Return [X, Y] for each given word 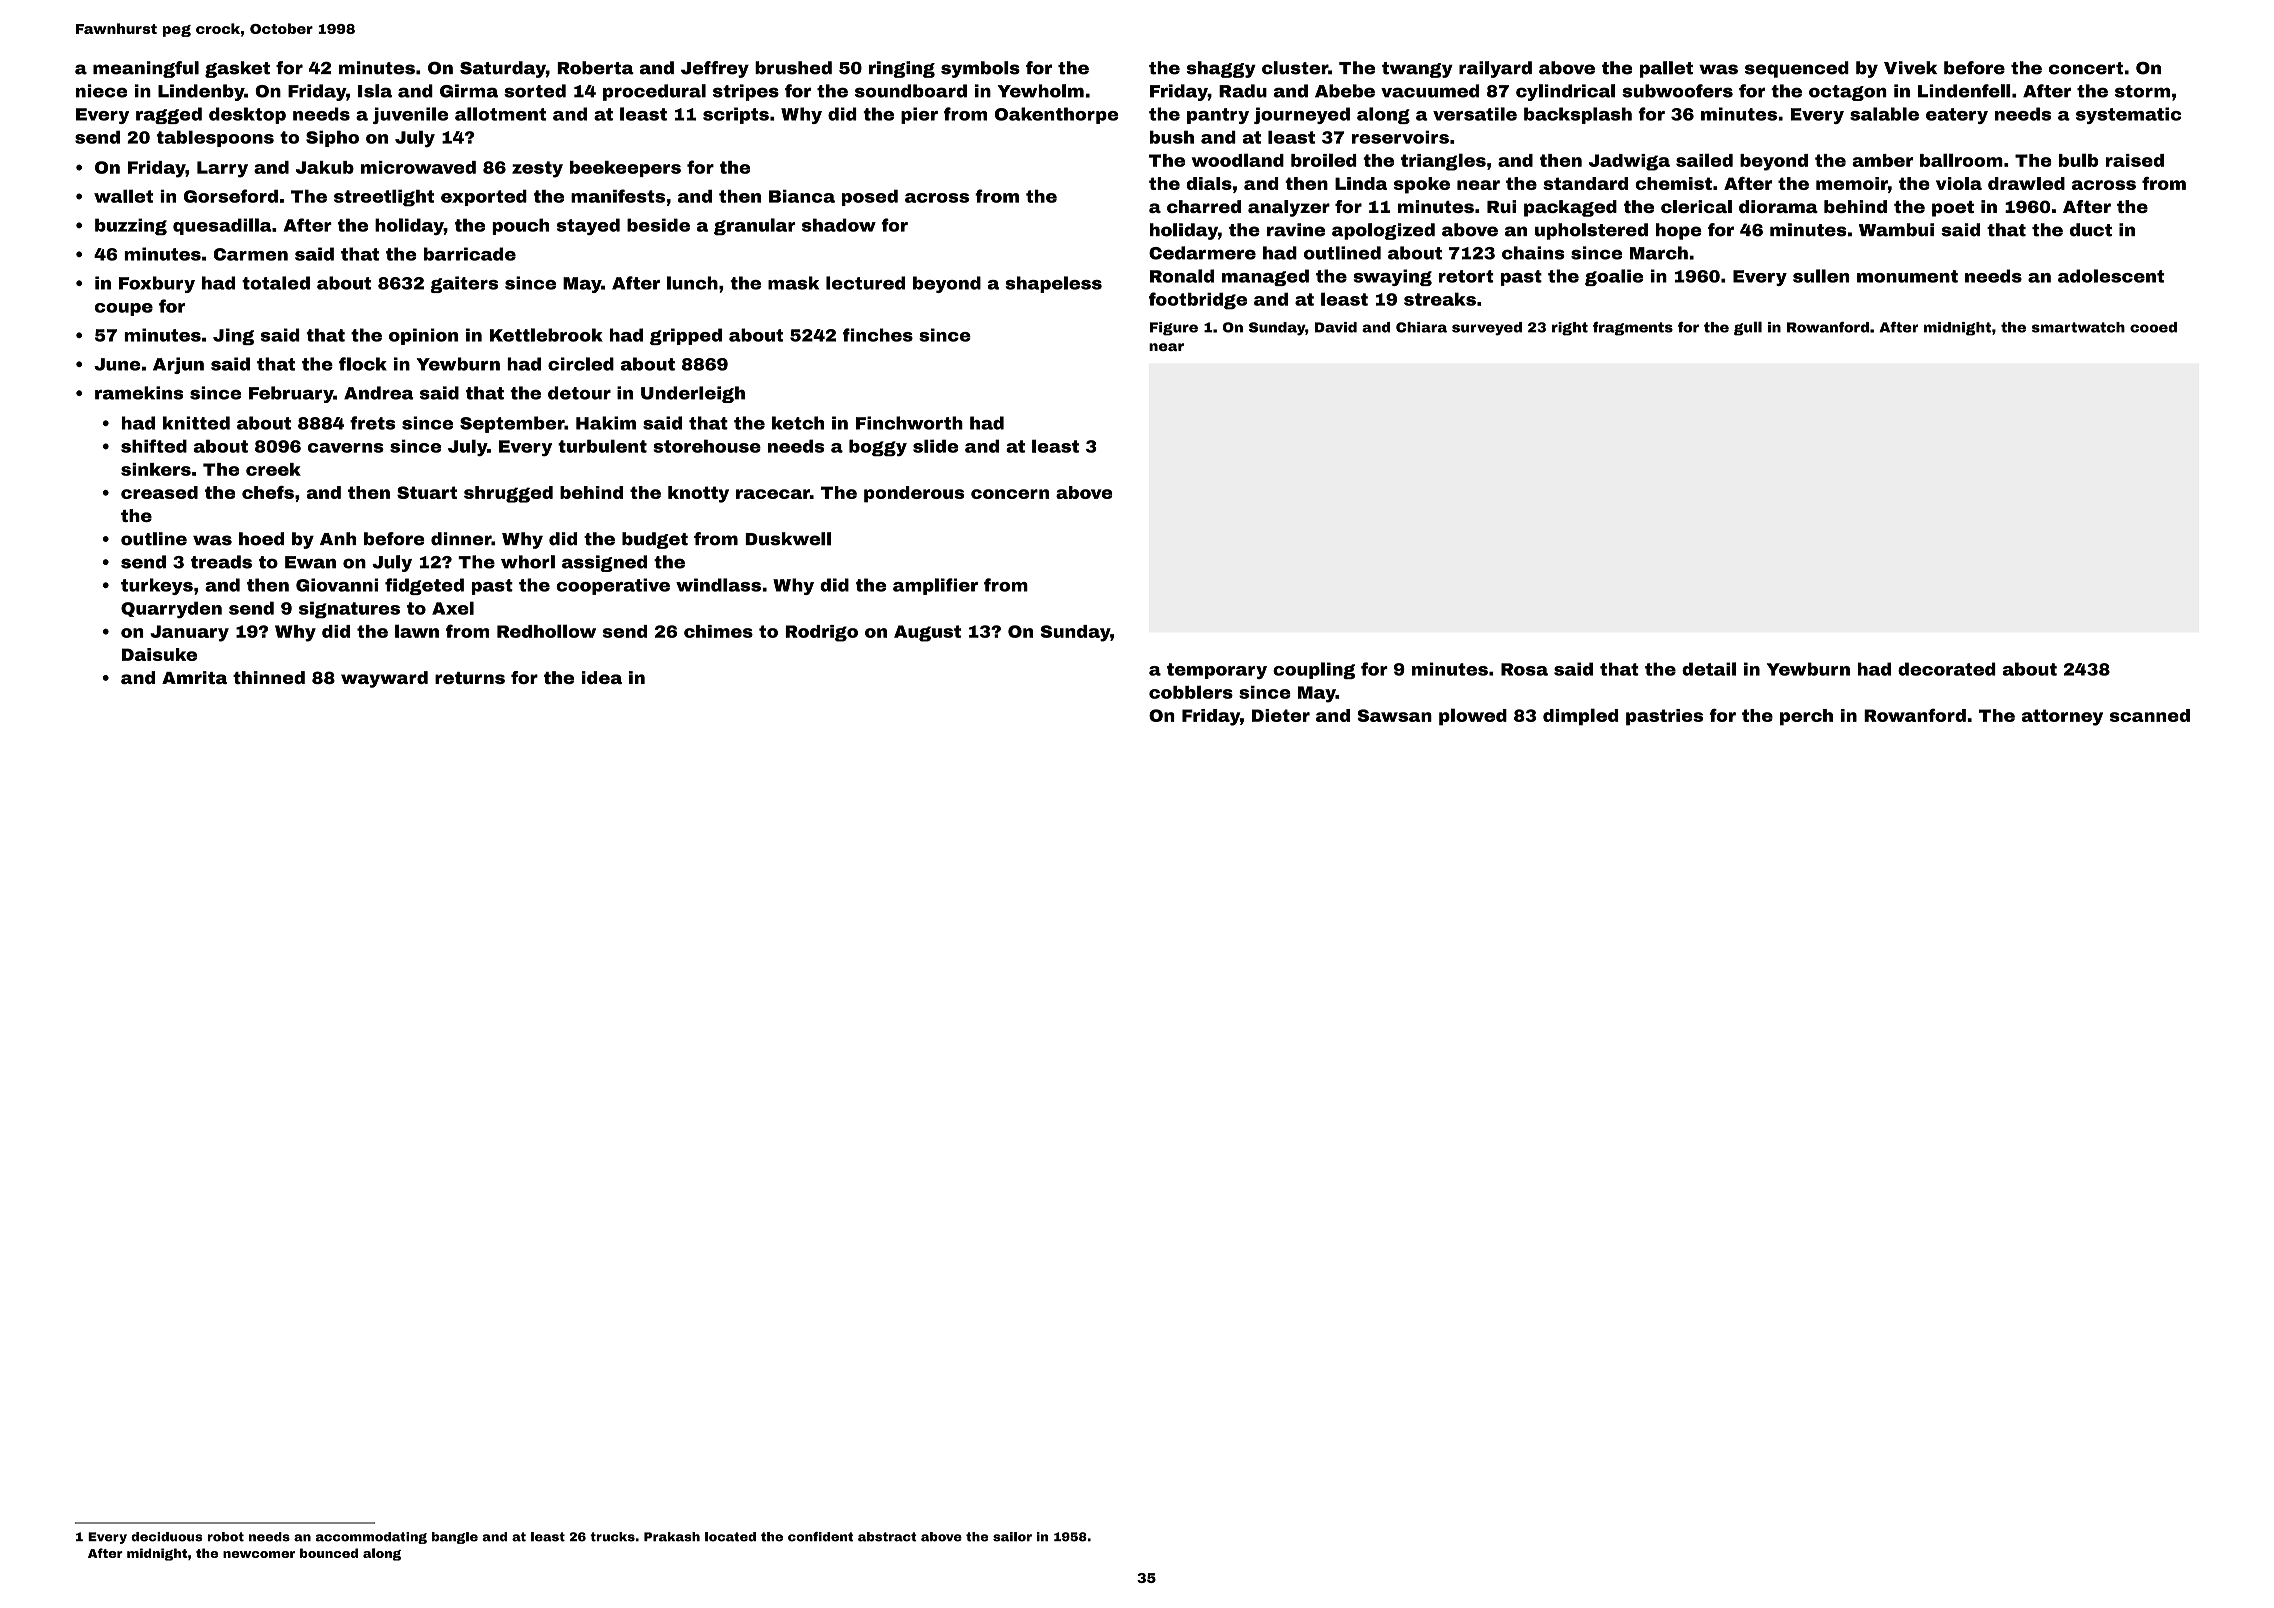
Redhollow [546, 631]
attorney [2062, 717]
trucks [612, 1537]
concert [2086, 68]
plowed [1473, 717]
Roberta [595, 68]
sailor [1012, 1537]
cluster [1295, 68]
